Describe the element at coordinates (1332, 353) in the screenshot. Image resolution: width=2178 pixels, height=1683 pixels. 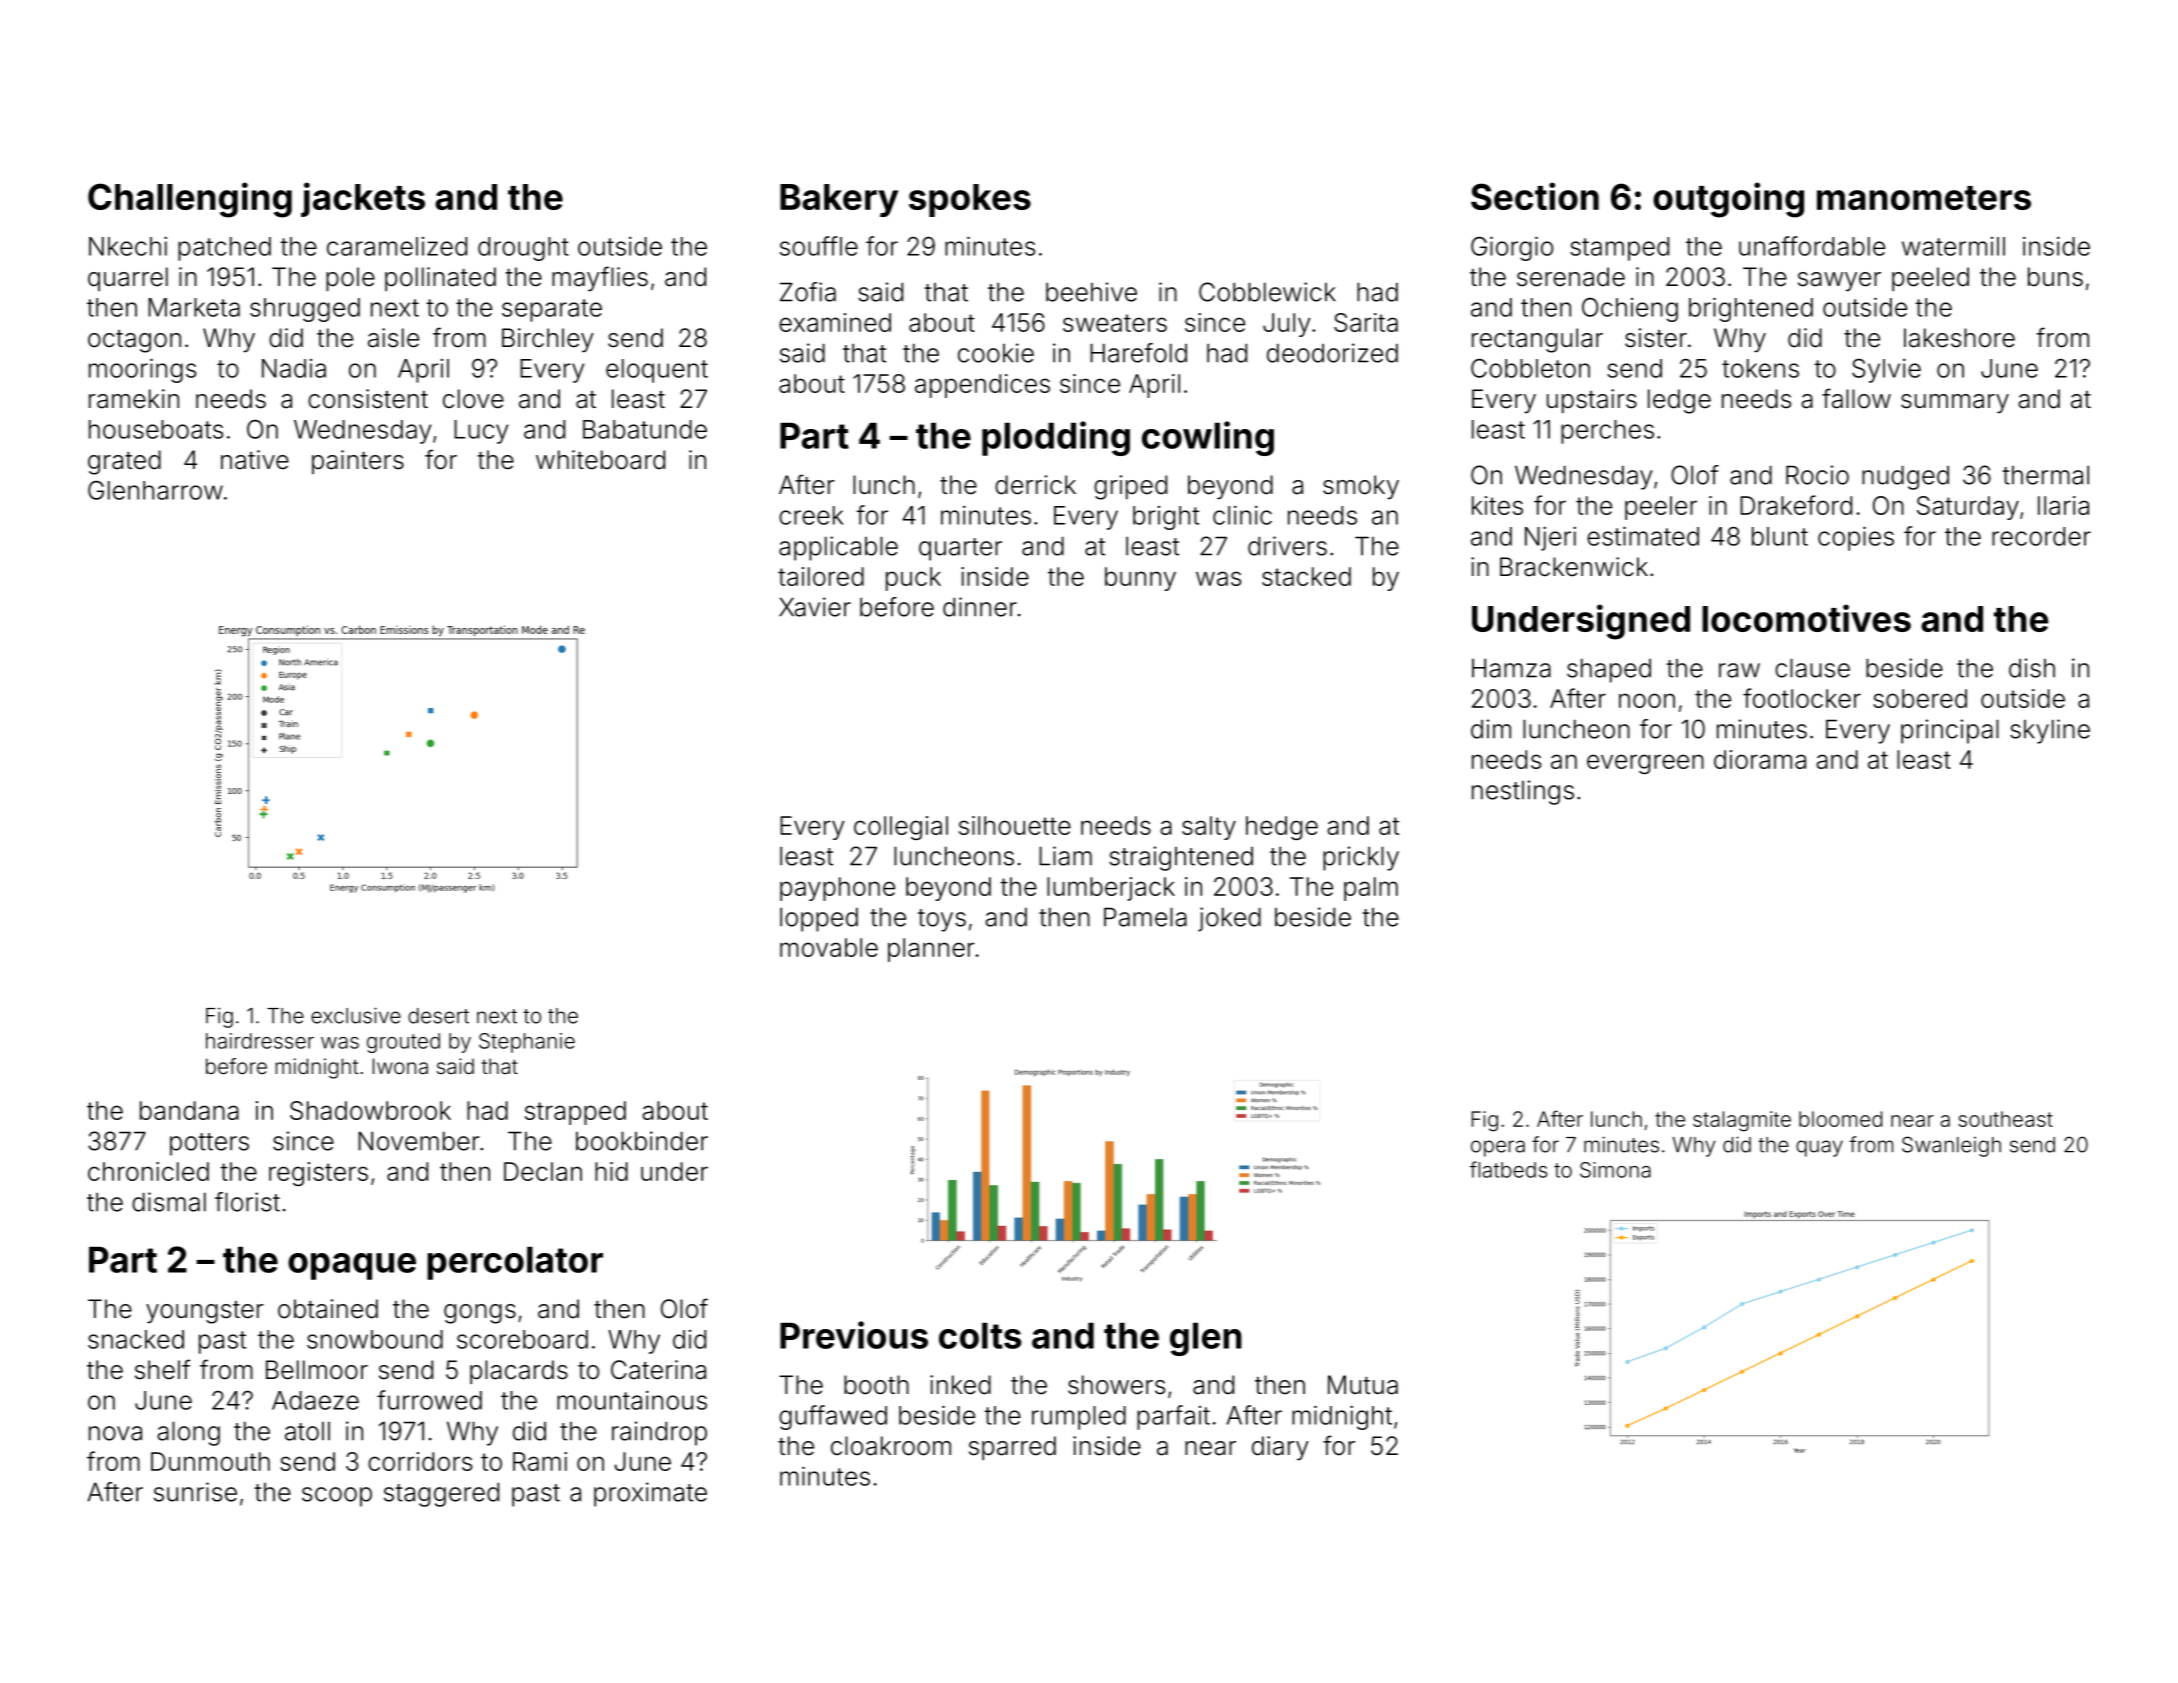
I see `deodorized` at that location.
